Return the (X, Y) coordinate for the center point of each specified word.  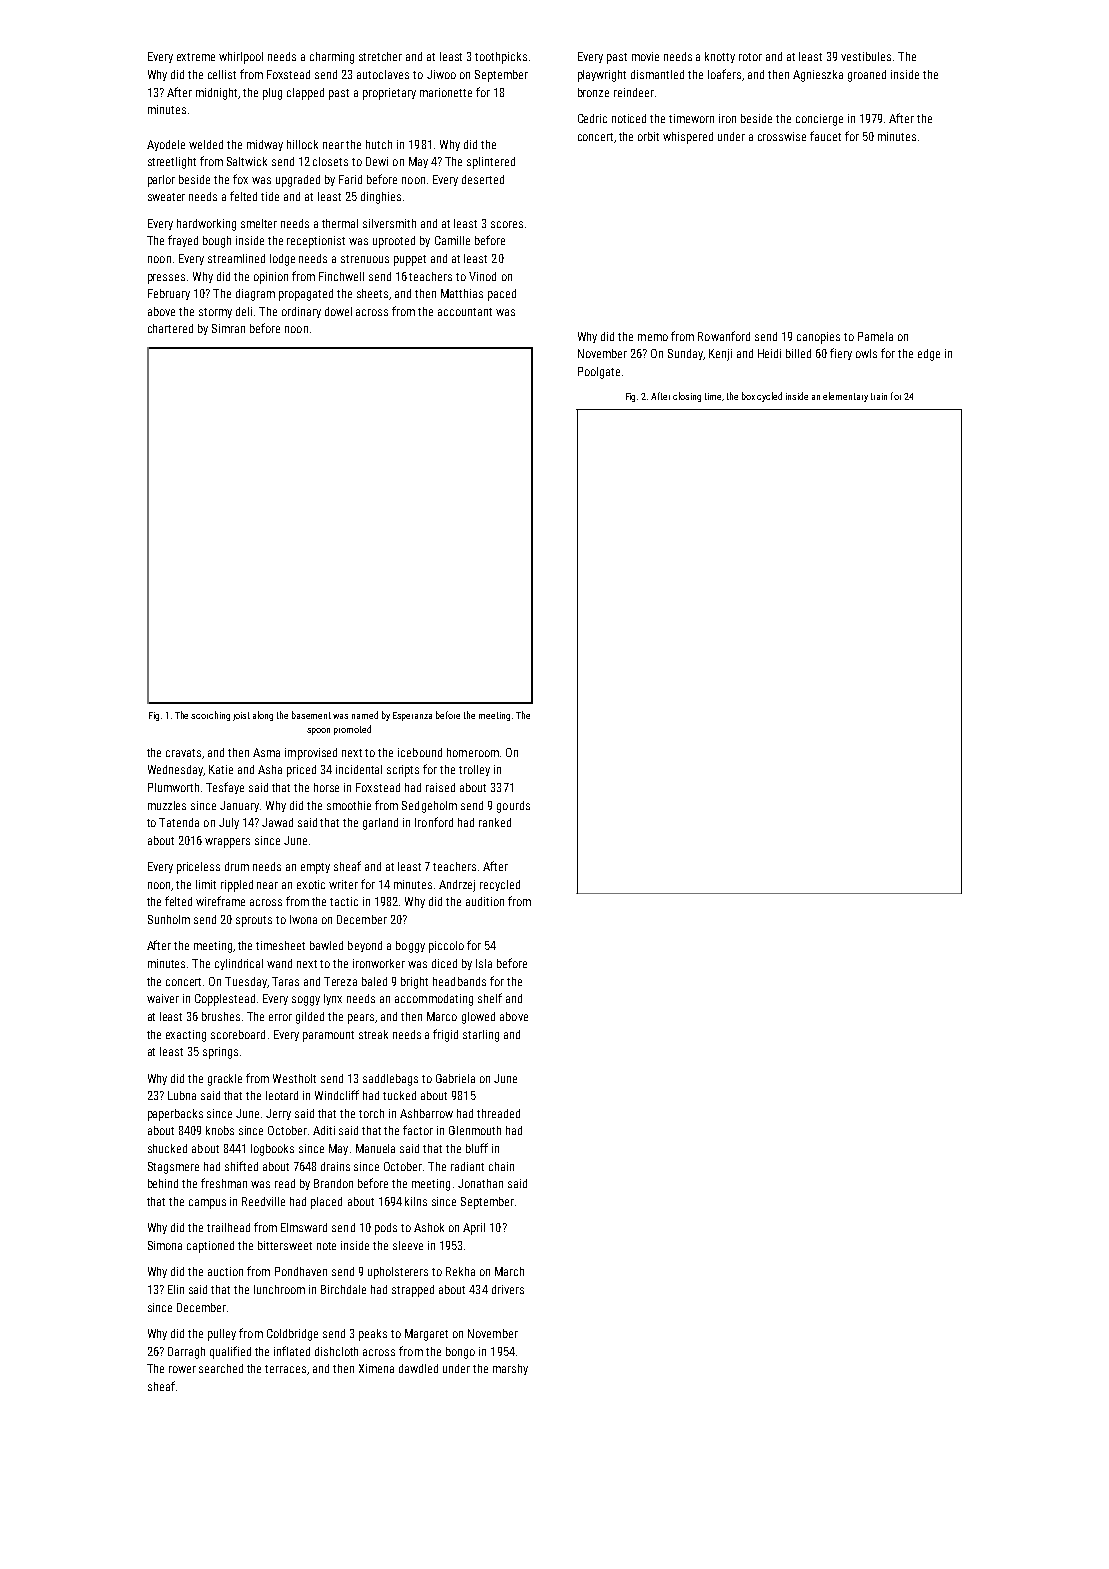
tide (270, 196)
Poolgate (599, 373)
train (879, 396)
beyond (365, 946)
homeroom (473, 752)
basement (311, 715)
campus (207, 1204)
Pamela (875, 336)
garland (380, 824)
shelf (490, 998)
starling (481, 1036)
